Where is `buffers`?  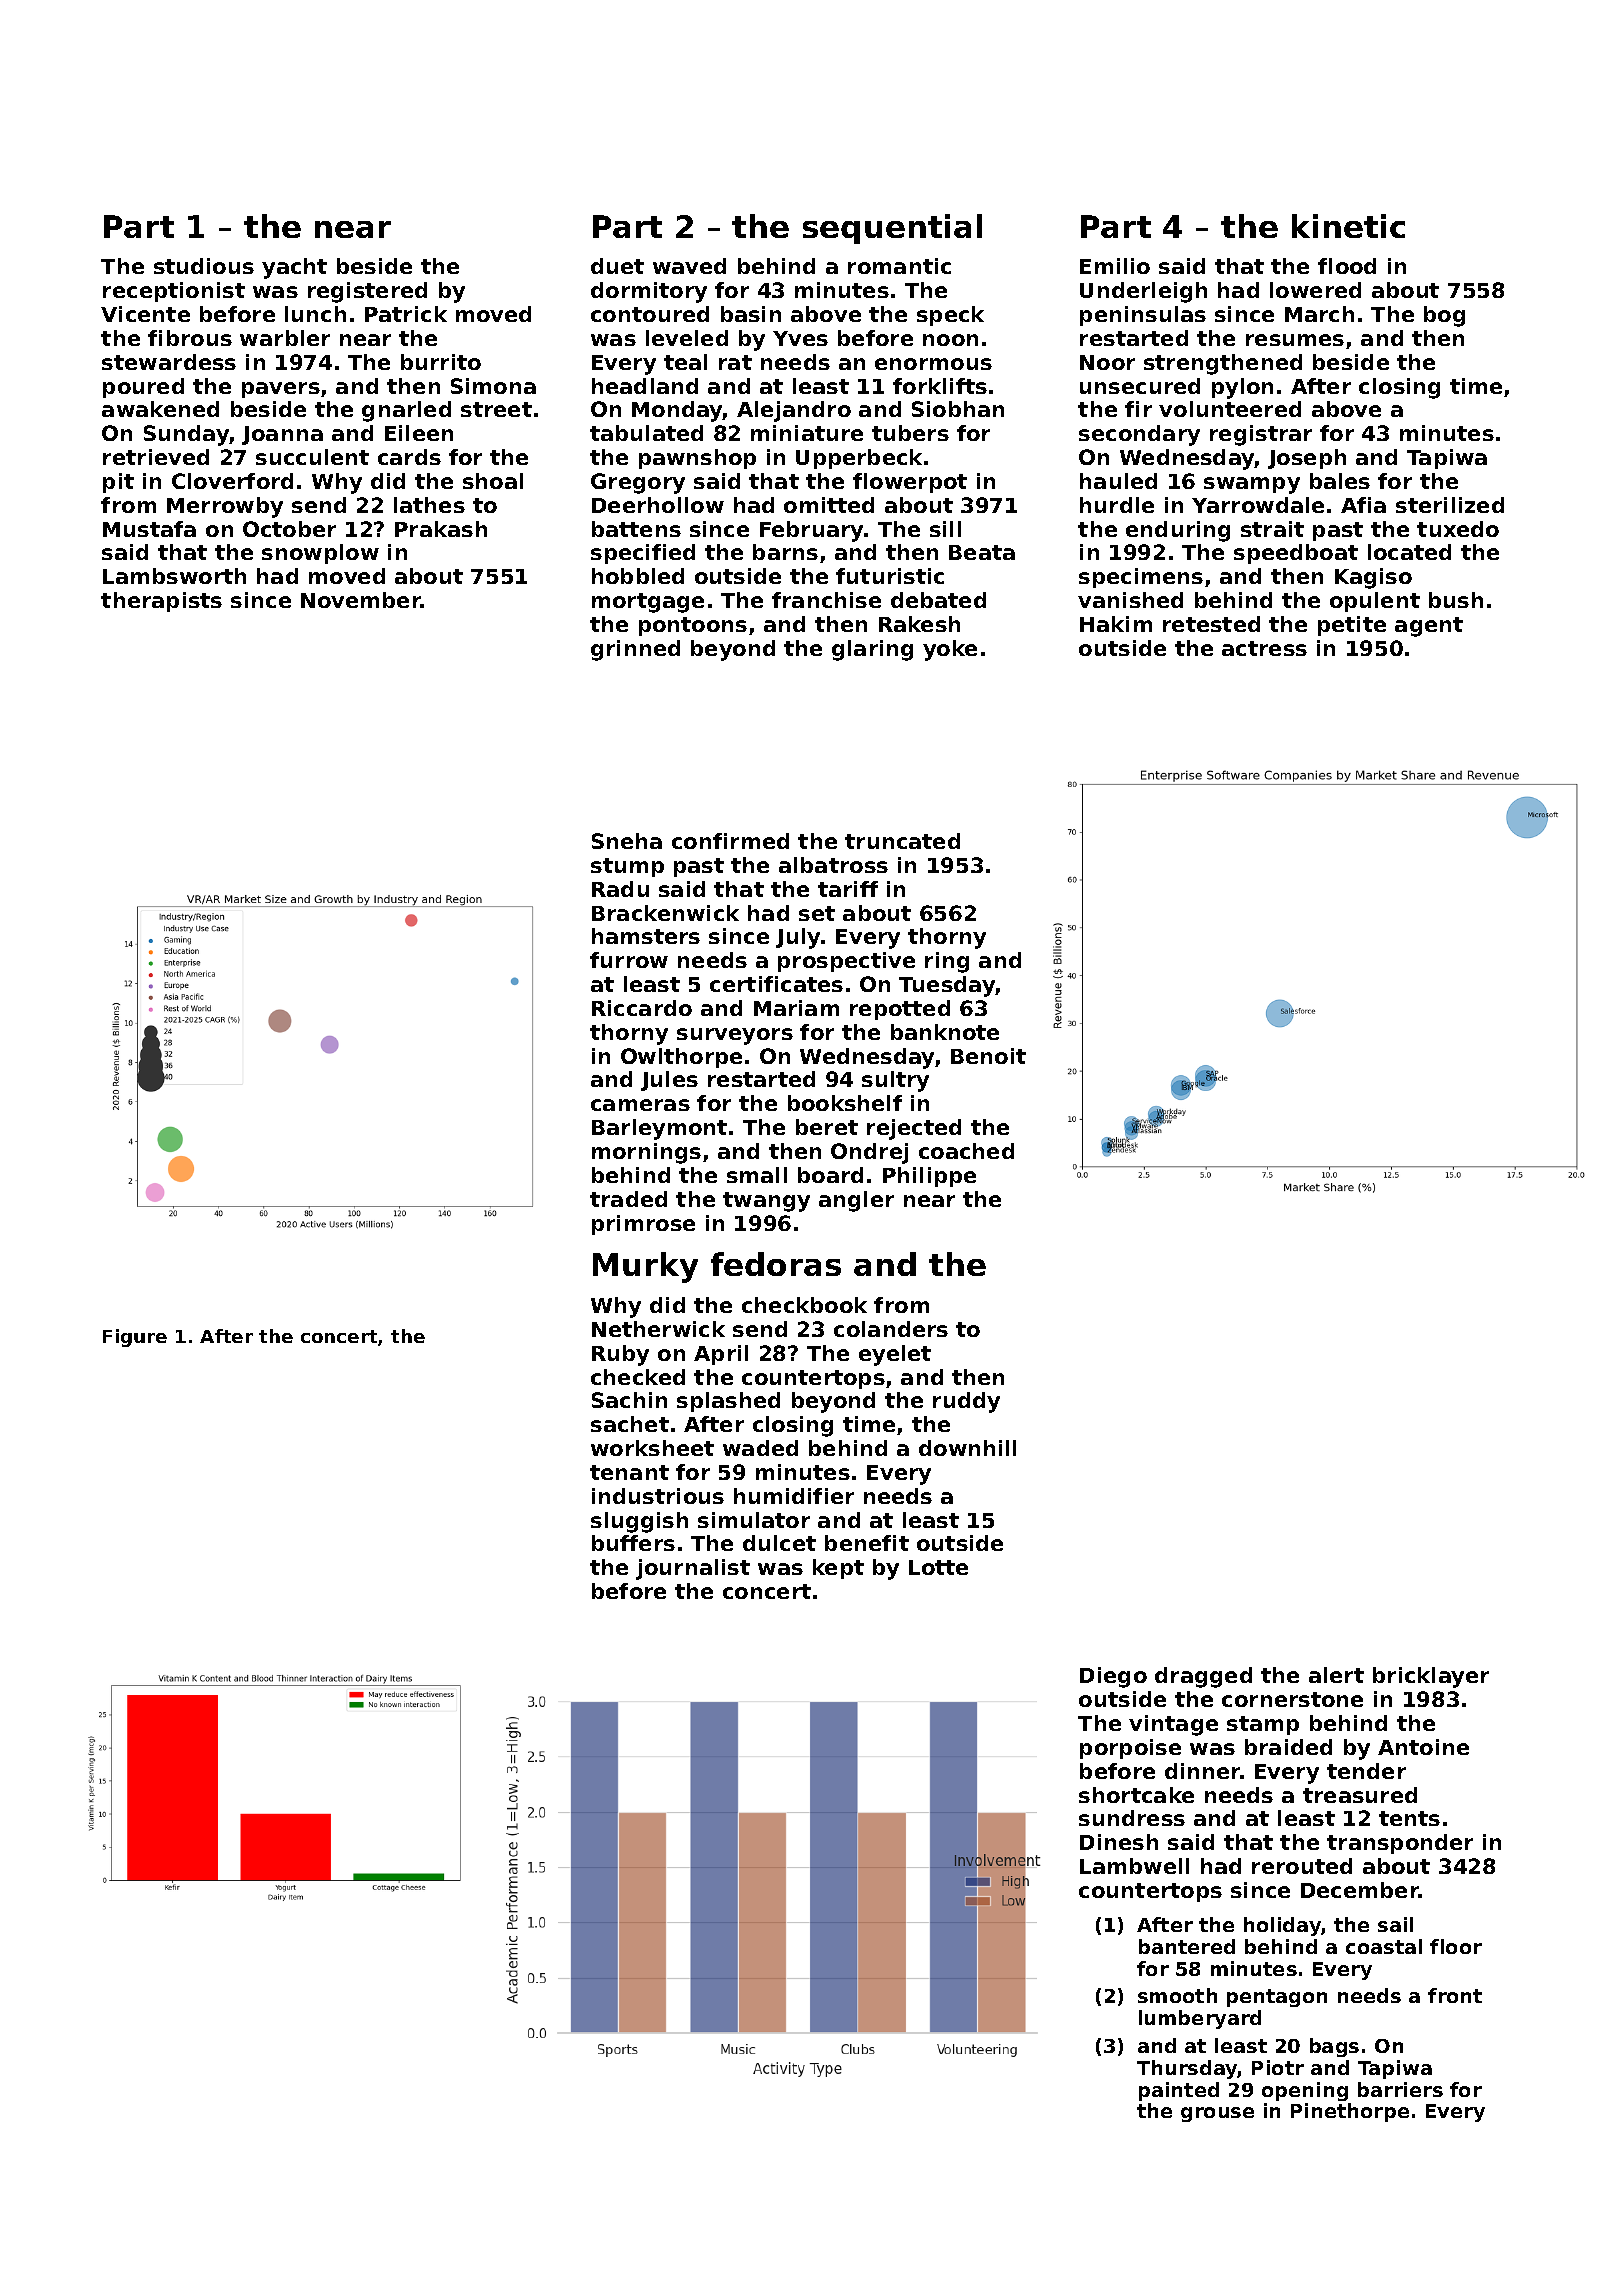 buffers is located at coordinates (633, 1543).
